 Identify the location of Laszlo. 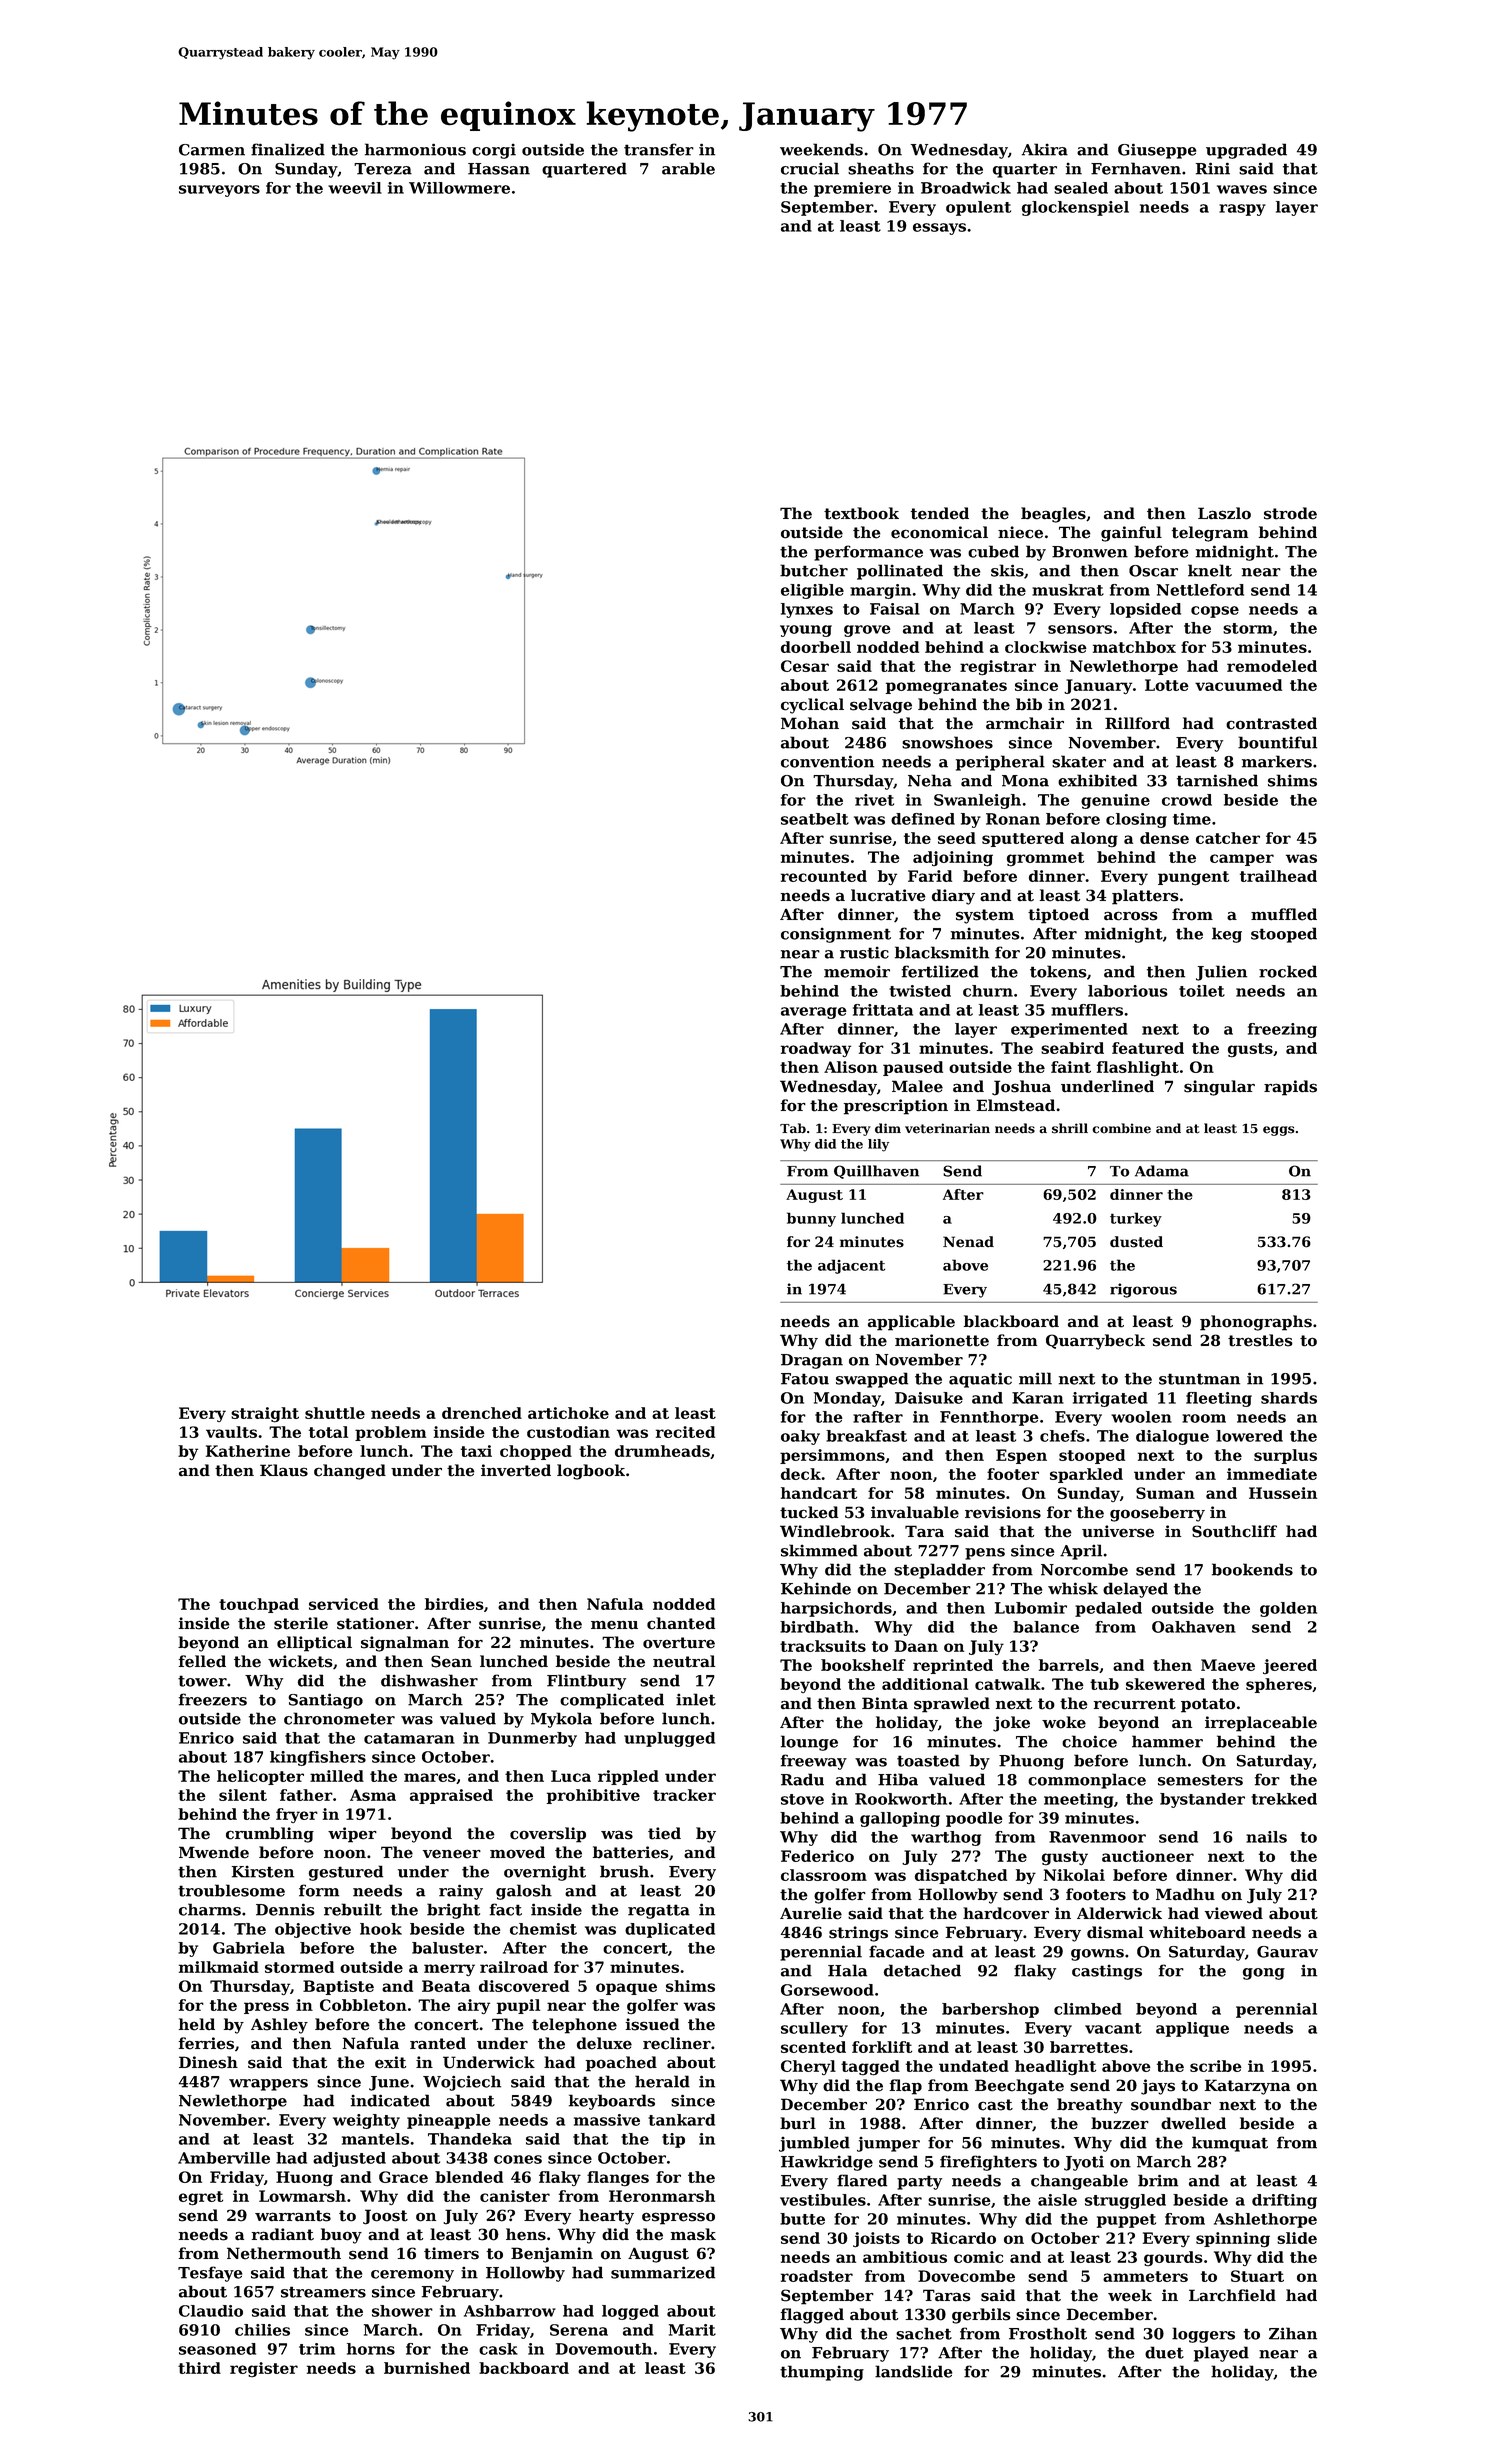
(1224, 513).
